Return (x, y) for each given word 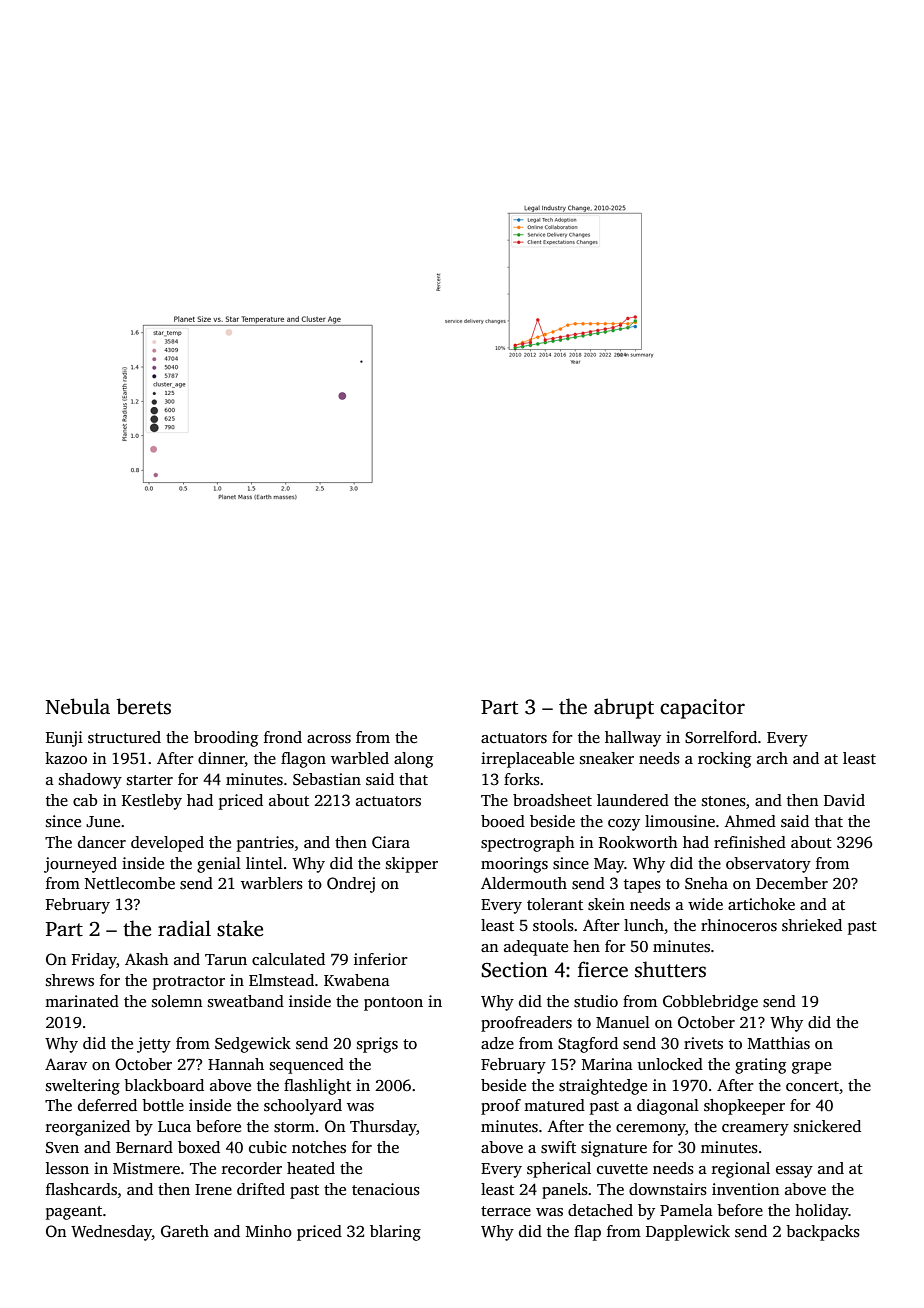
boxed (199, 1147)
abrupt (624, 708)
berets (143, 706)
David (844, 800)
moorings (514, 865)
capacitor (702, 709)
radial (184, 928)
